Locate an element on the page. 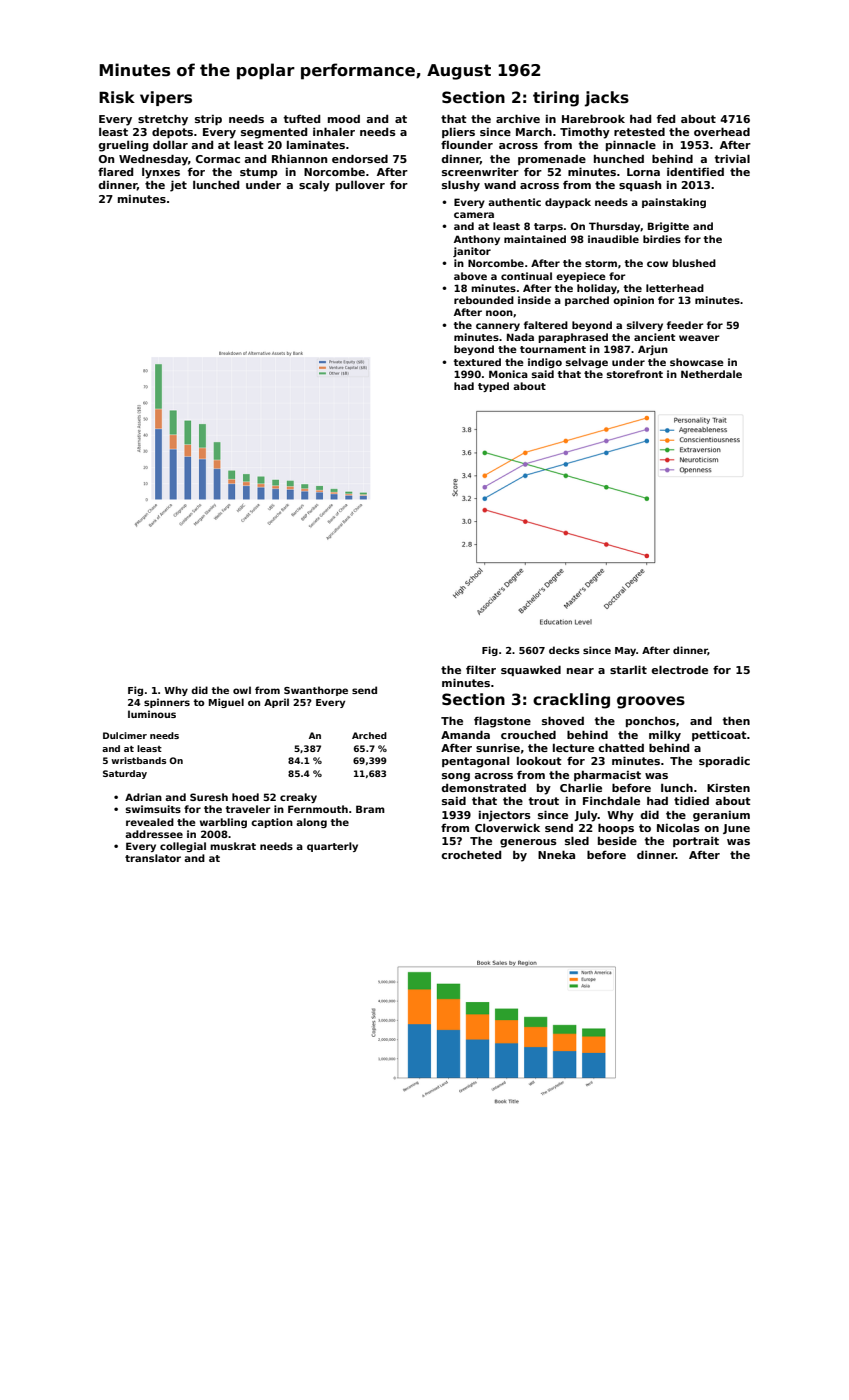  jet is located at coordinates (178, 186).
